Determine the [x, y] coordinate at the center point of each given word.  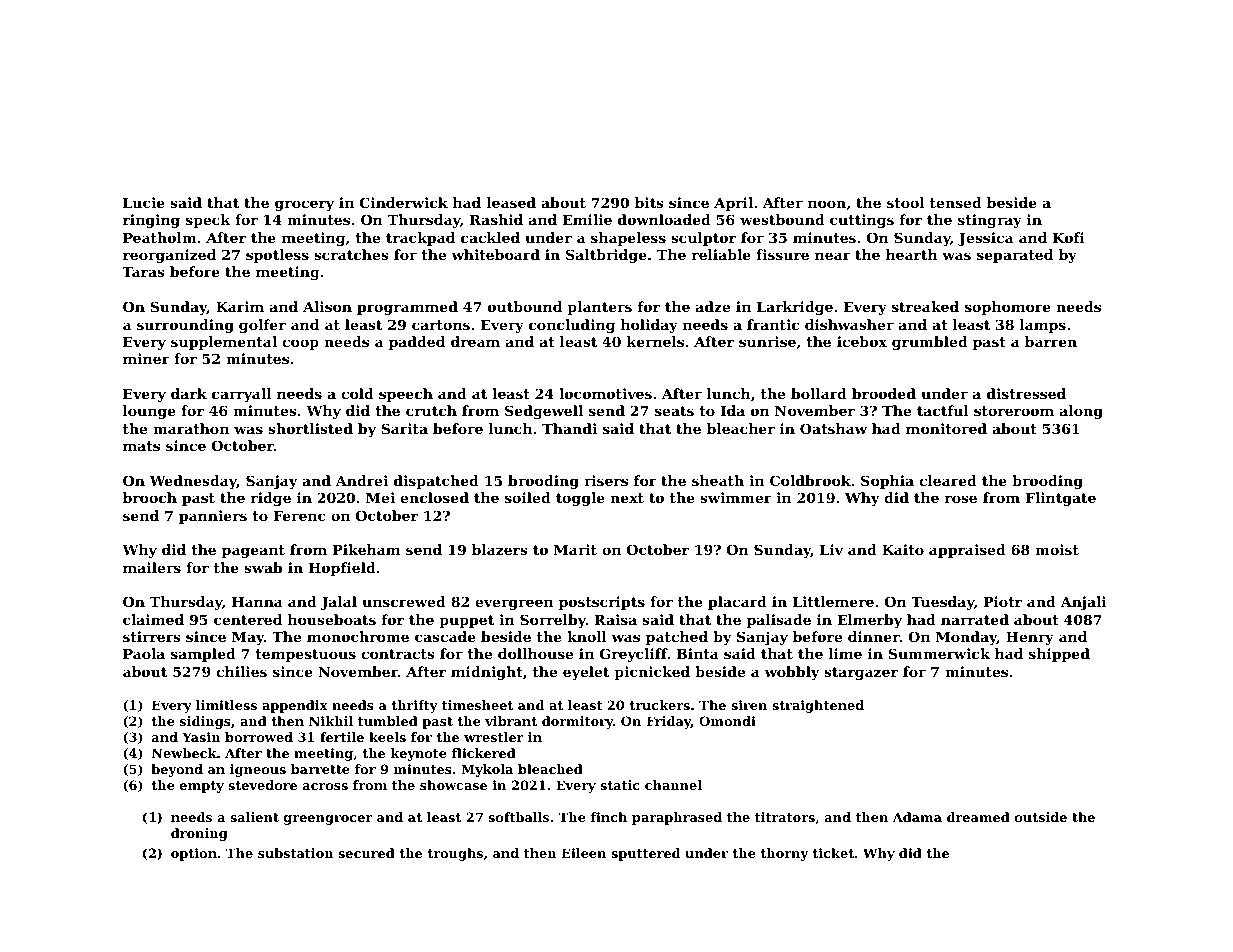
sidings [205, 722]
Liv [831, 549]
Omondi [727, 721]
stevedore [262, 785]
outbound [525, 306]
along [1081, 412]
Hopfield [342, 569]
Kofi [1069, 237]
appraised [967, 551]
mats [141, 446]
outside [1041, 817]
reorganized [169, 256]
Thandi [569, 428]
